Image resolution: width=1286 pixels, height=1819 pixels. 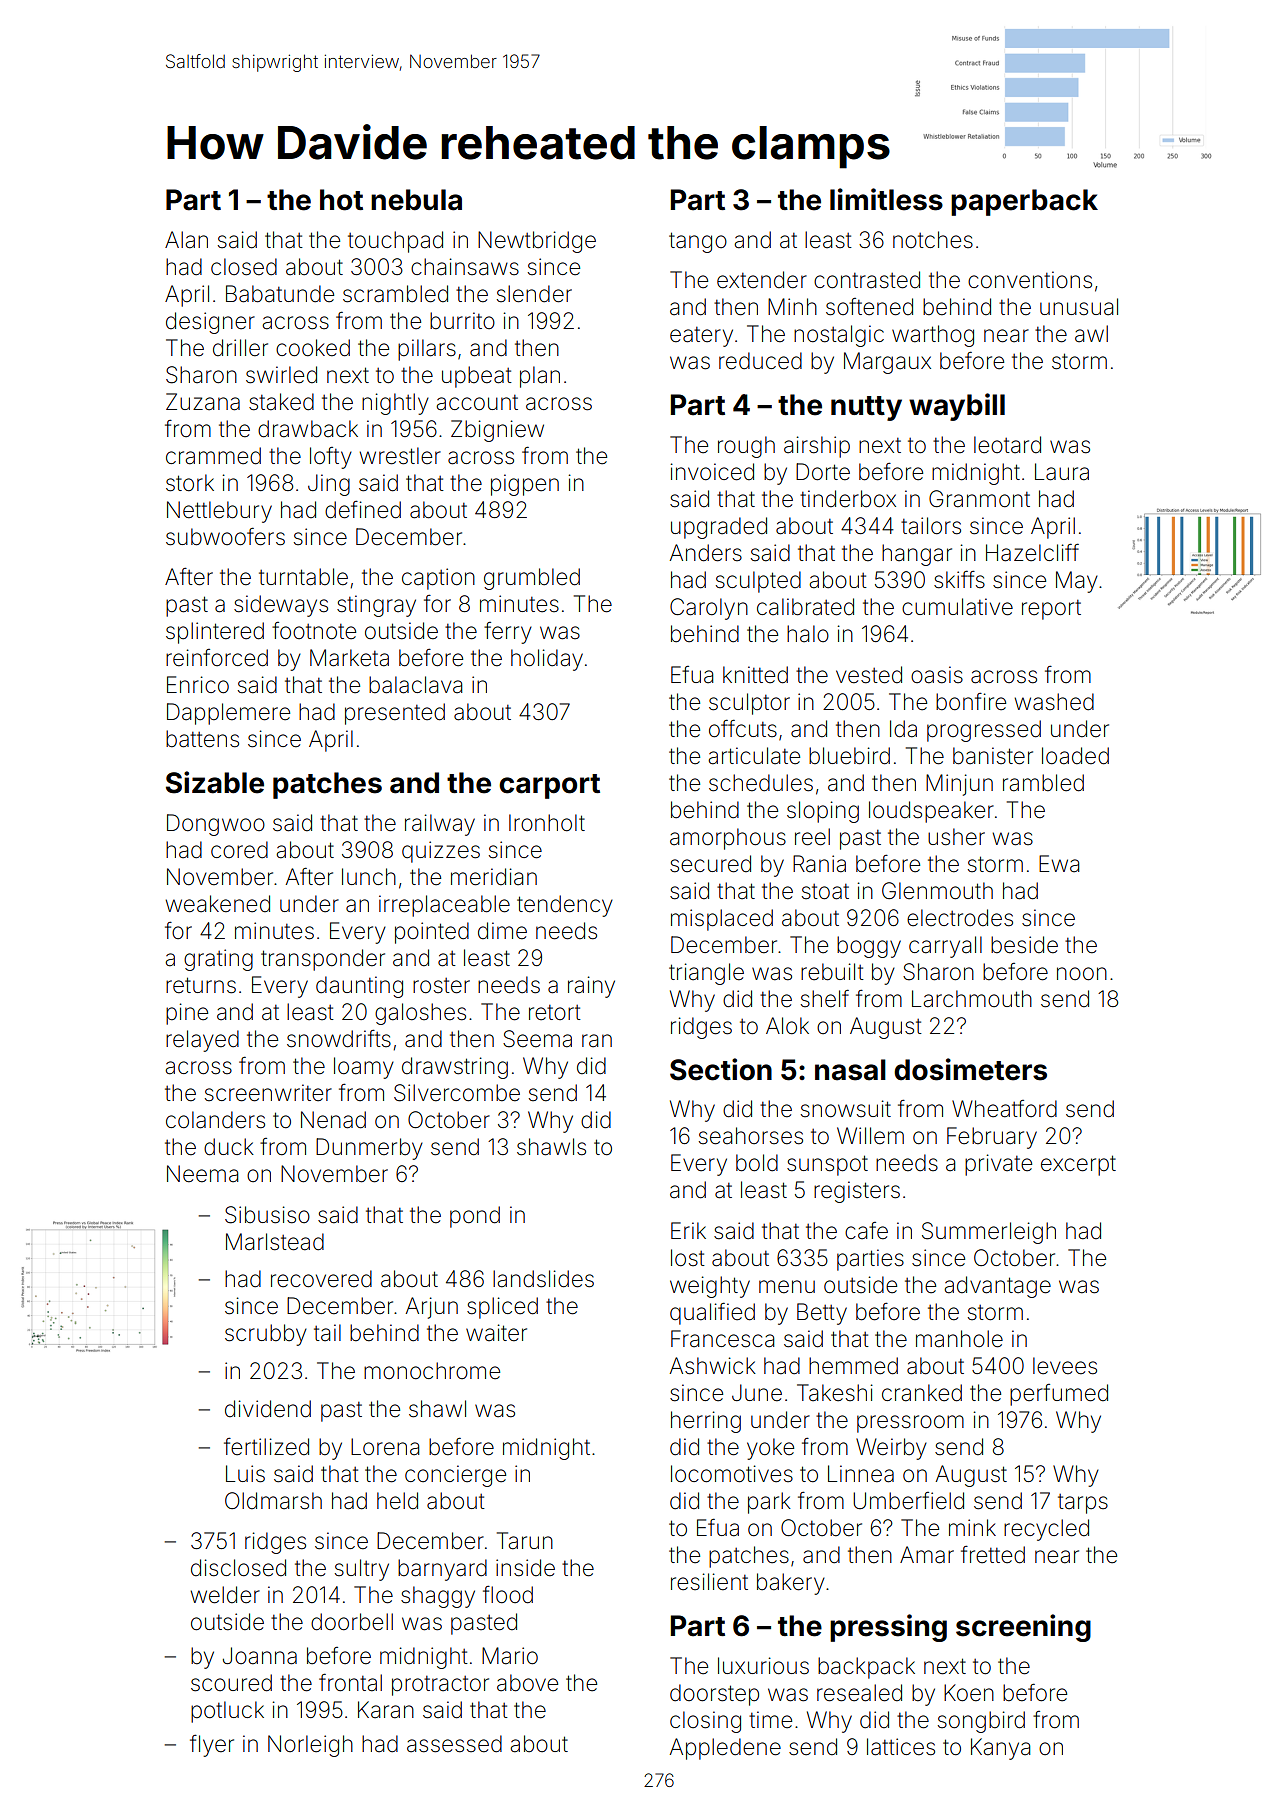 What do you see at coordinates (240, 348) in the screenshot?
I see `driller` at bounding box center [240, 348].
